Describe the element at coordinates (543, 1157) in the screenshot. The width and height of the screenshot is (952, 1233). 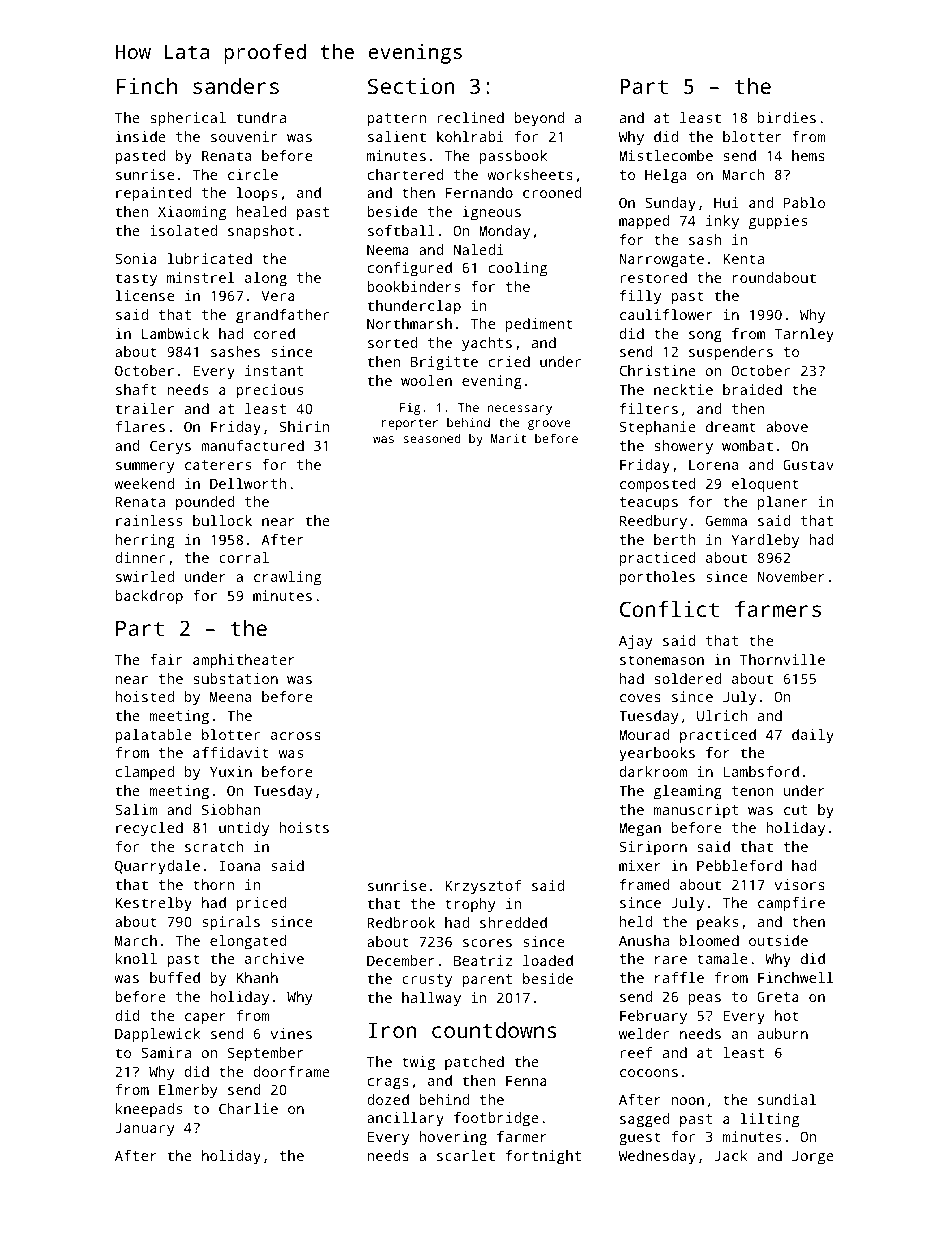
I see `fortnight` at that location.
